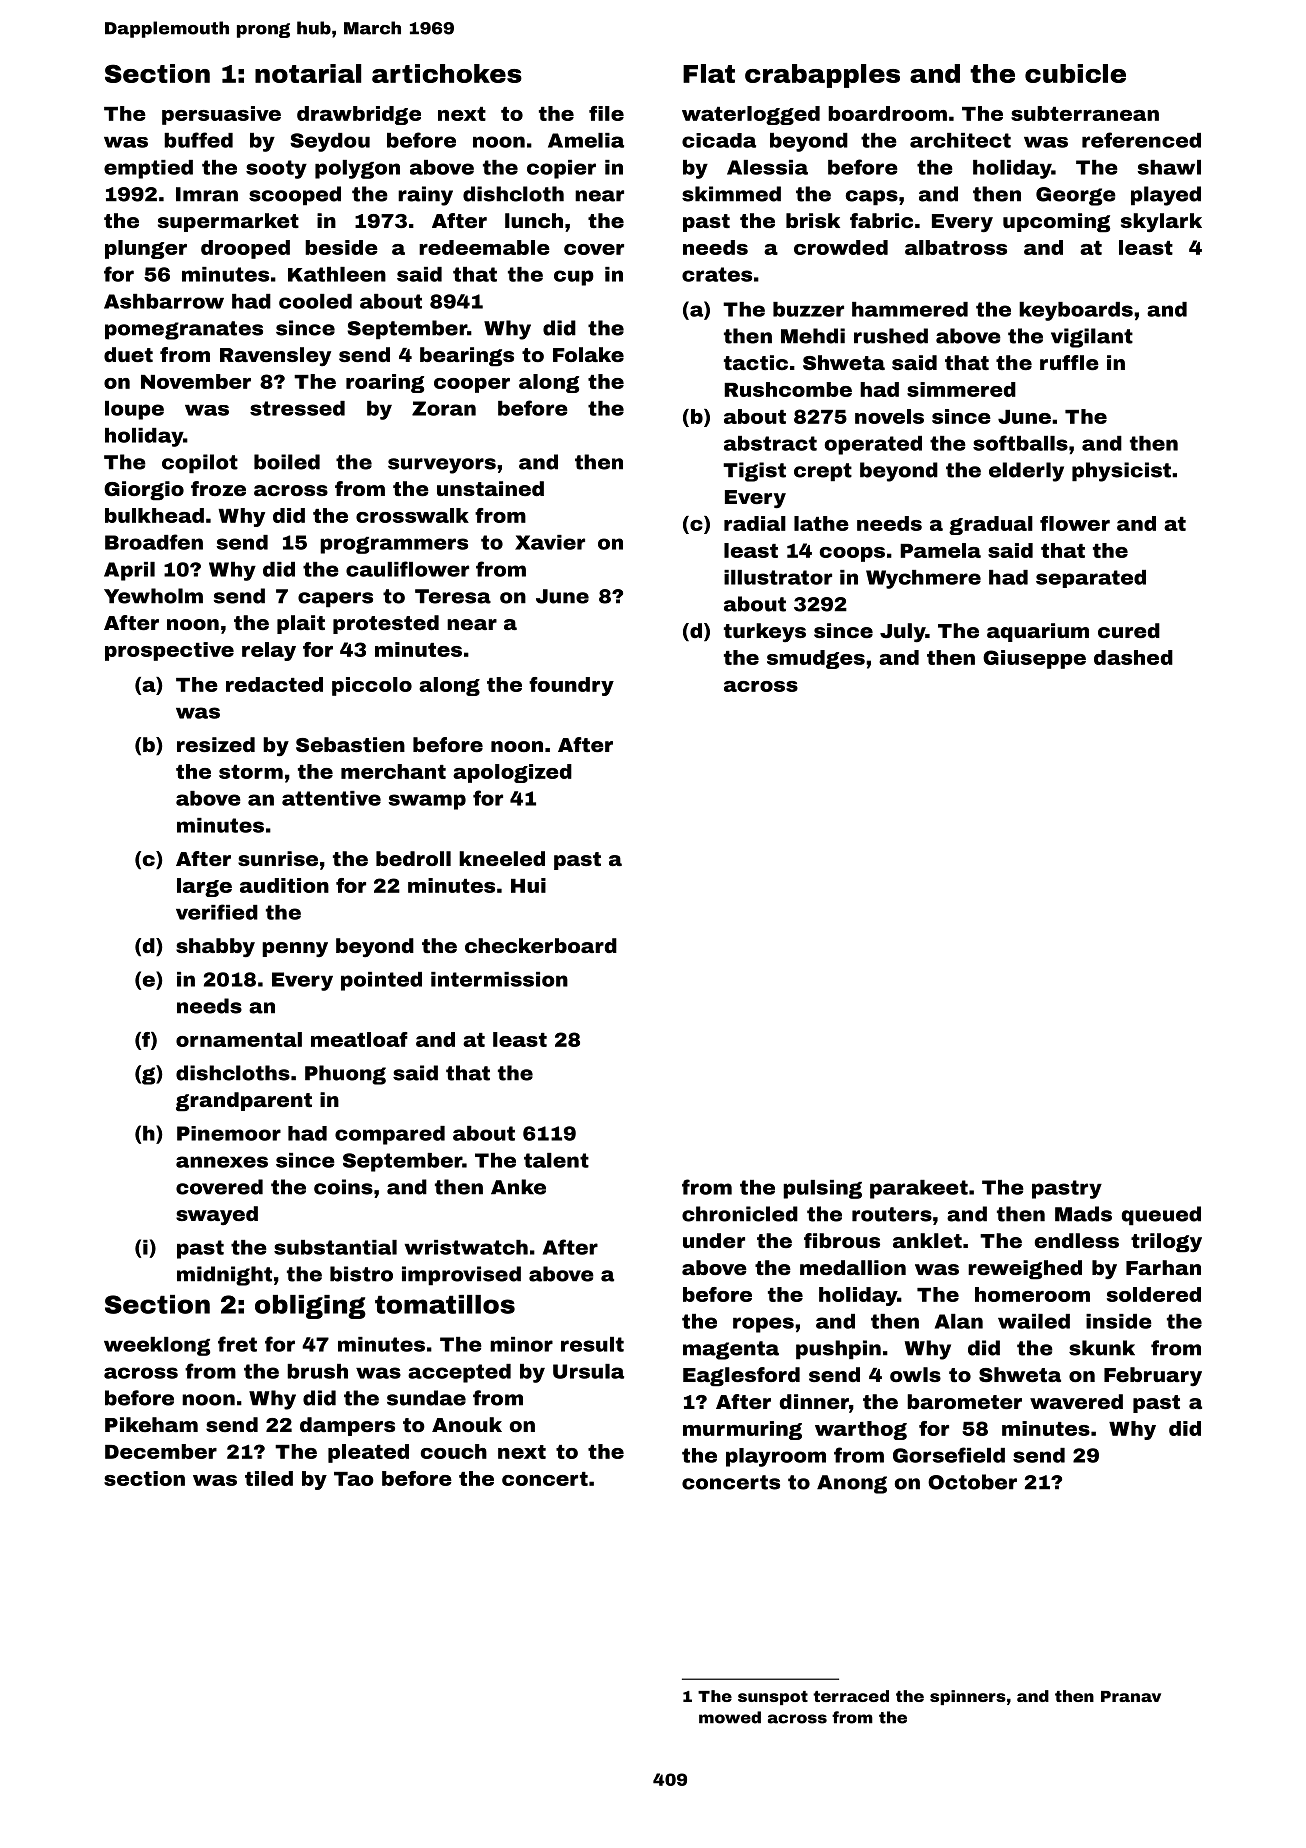 The image size is (1306, 1848). What do you see at coordinates (571, 686) in the screenshot?
I see `foundry` at bounding box center [571, 686].
